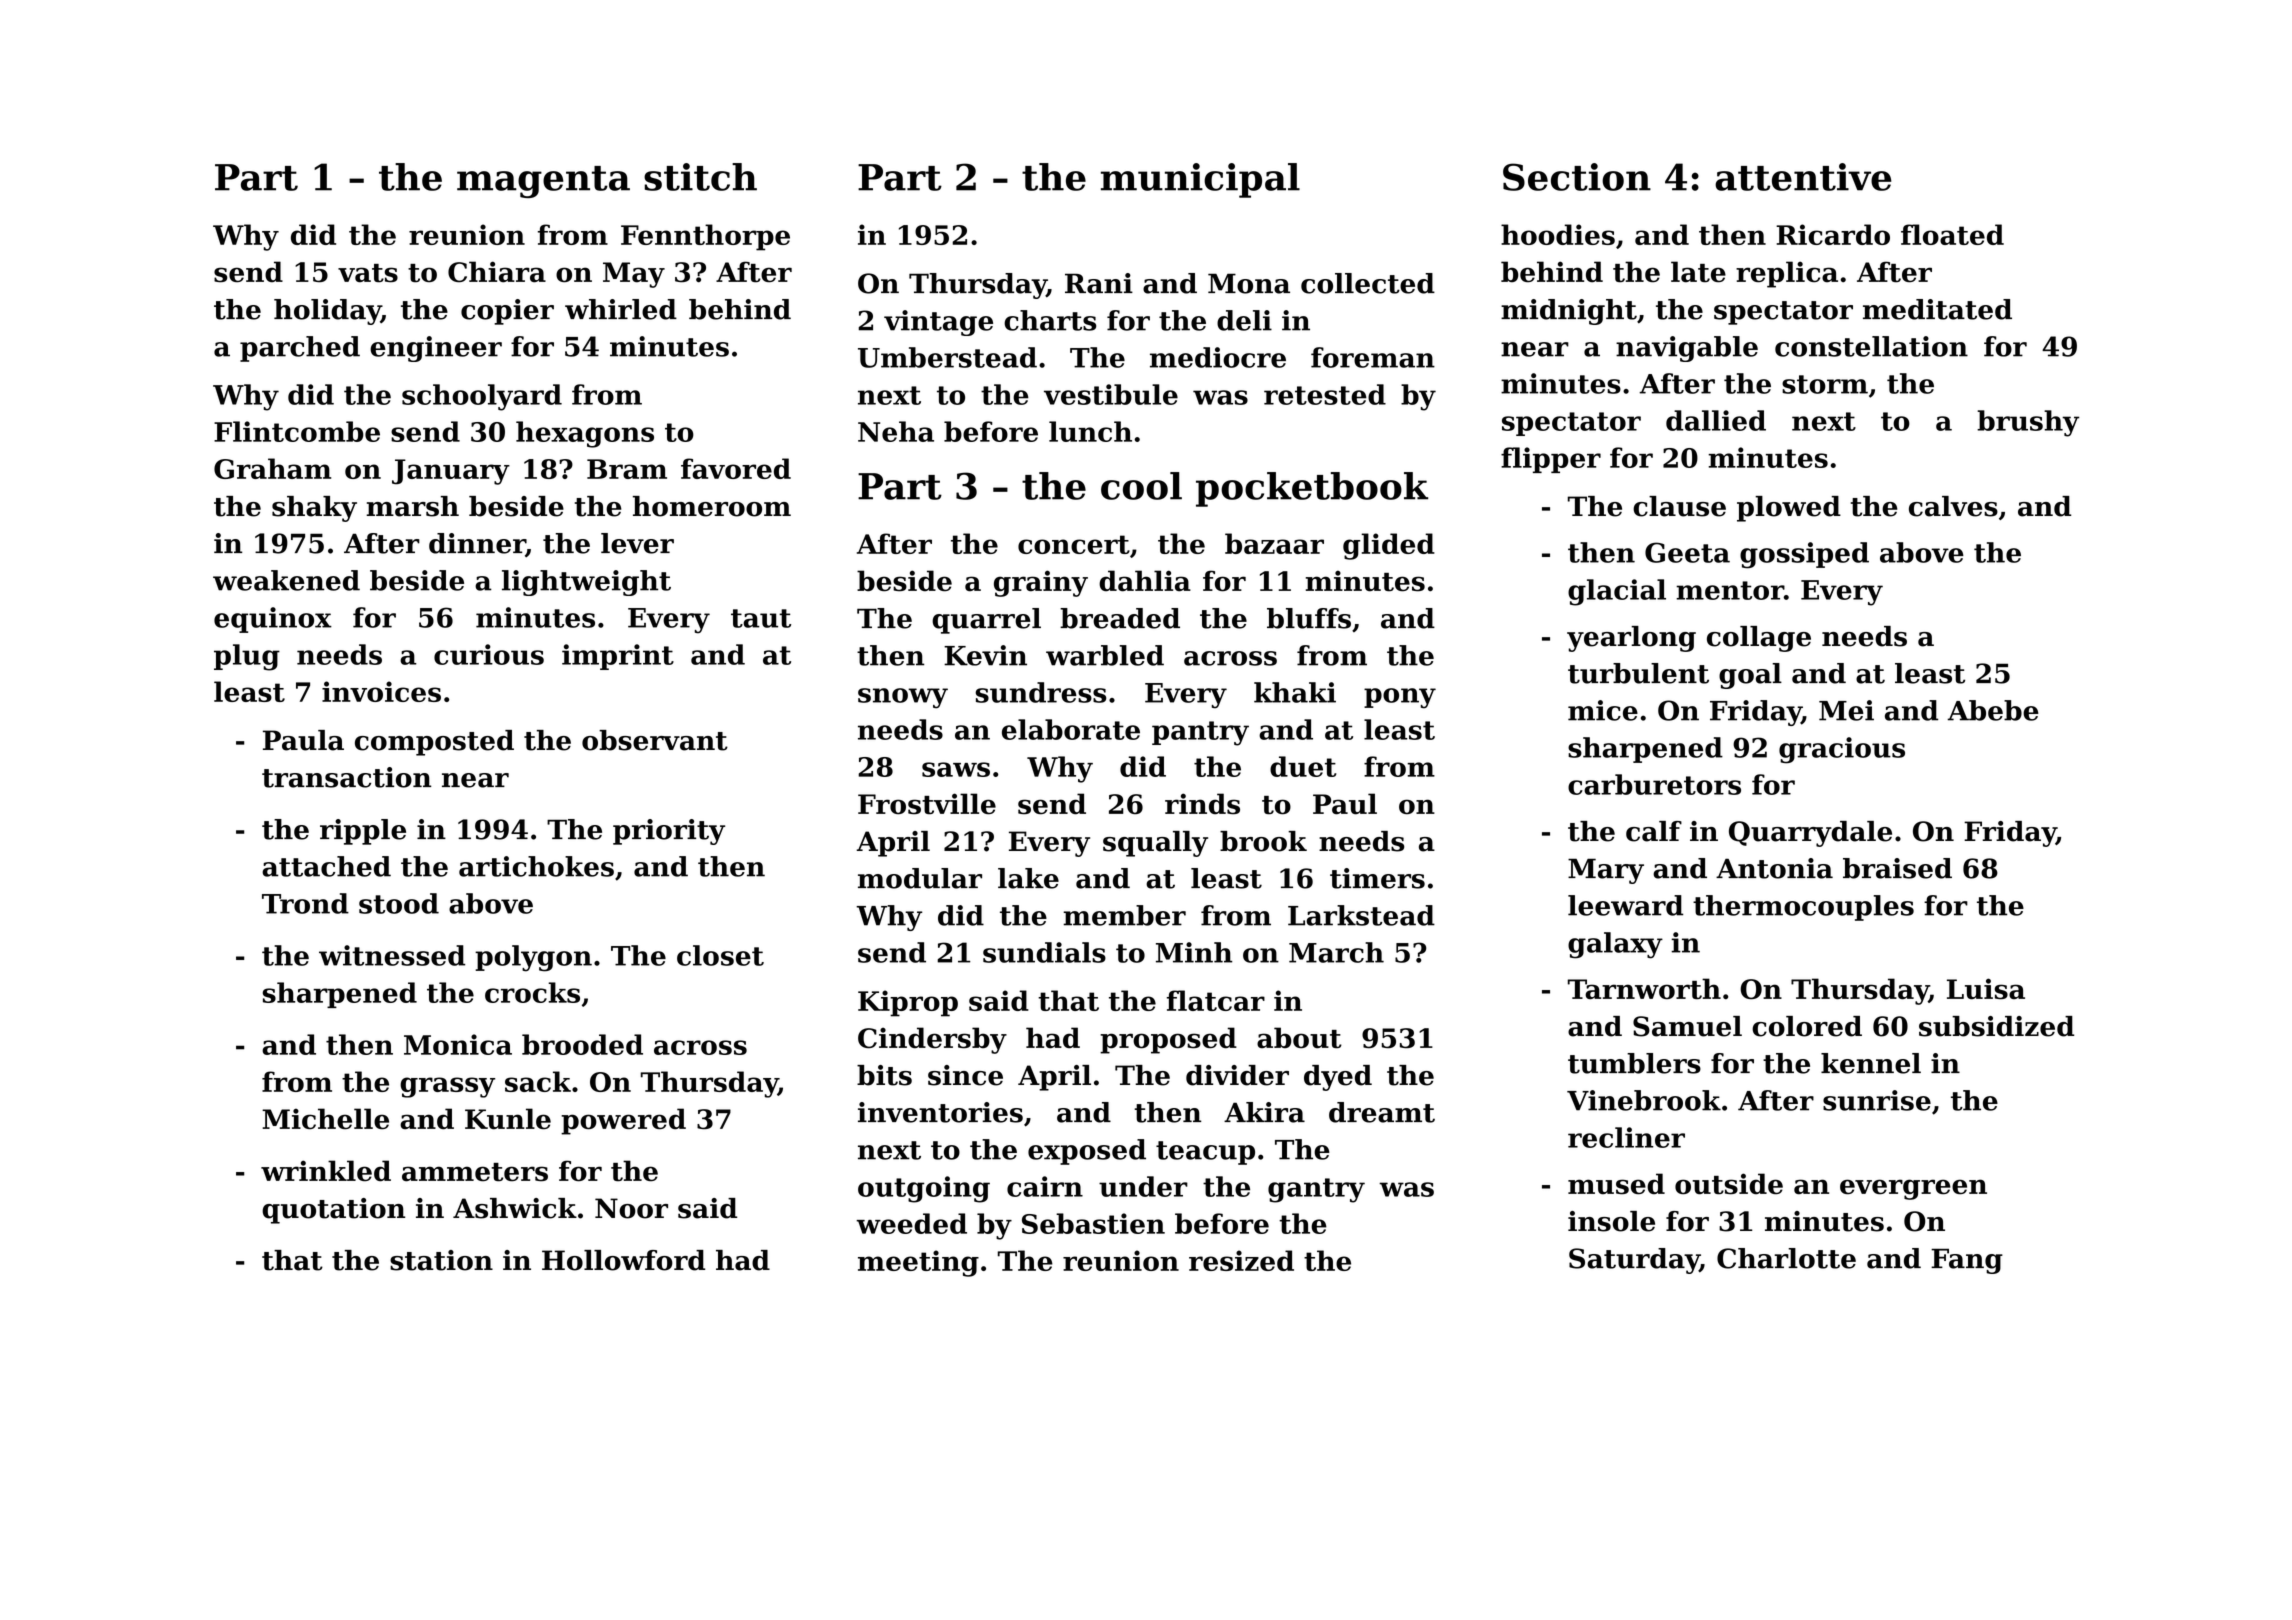  I want to click on lightweight, so click(586, 583).
